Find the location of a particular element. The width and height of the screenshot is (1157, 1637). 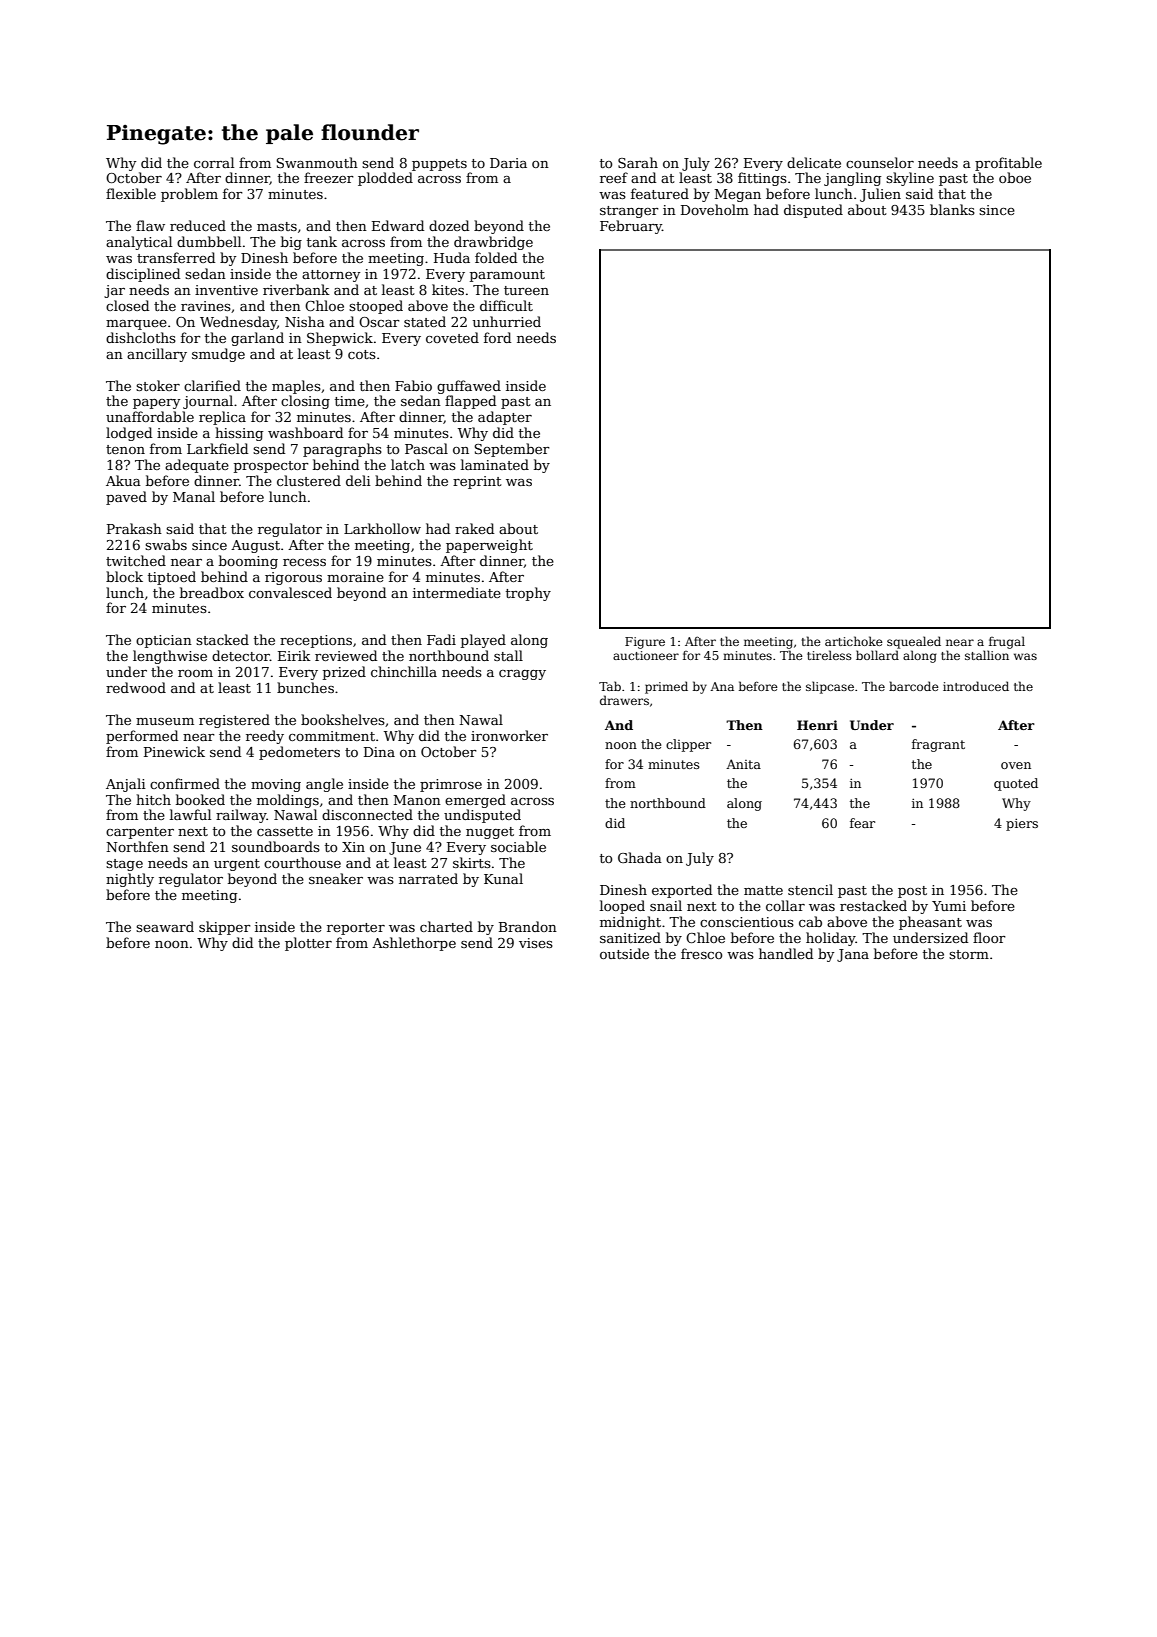

corral is located at coordinates (214, 162).
